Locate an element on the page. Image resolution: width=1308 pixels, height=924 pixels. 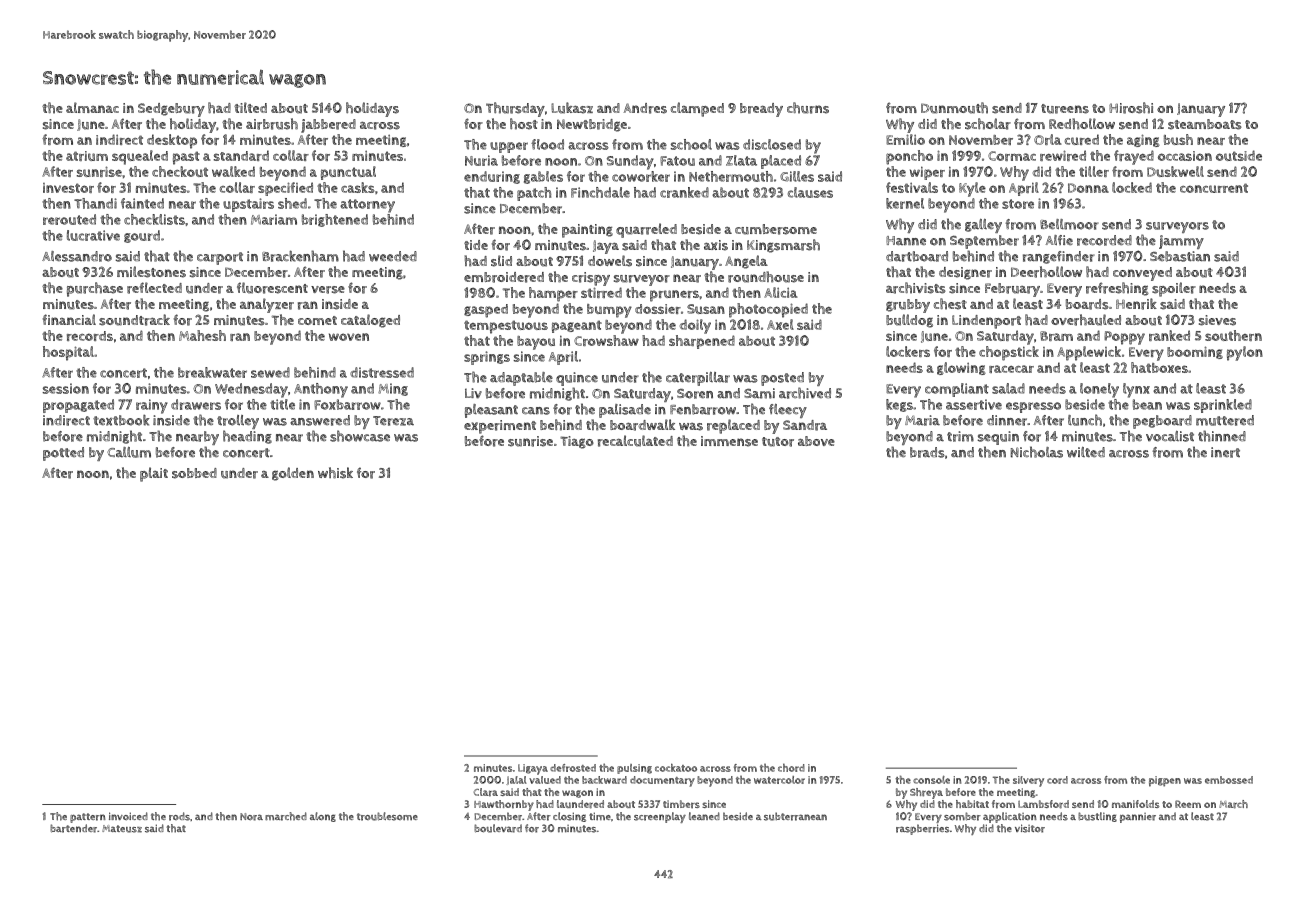
tutor is located at coordinates (778, 442).
